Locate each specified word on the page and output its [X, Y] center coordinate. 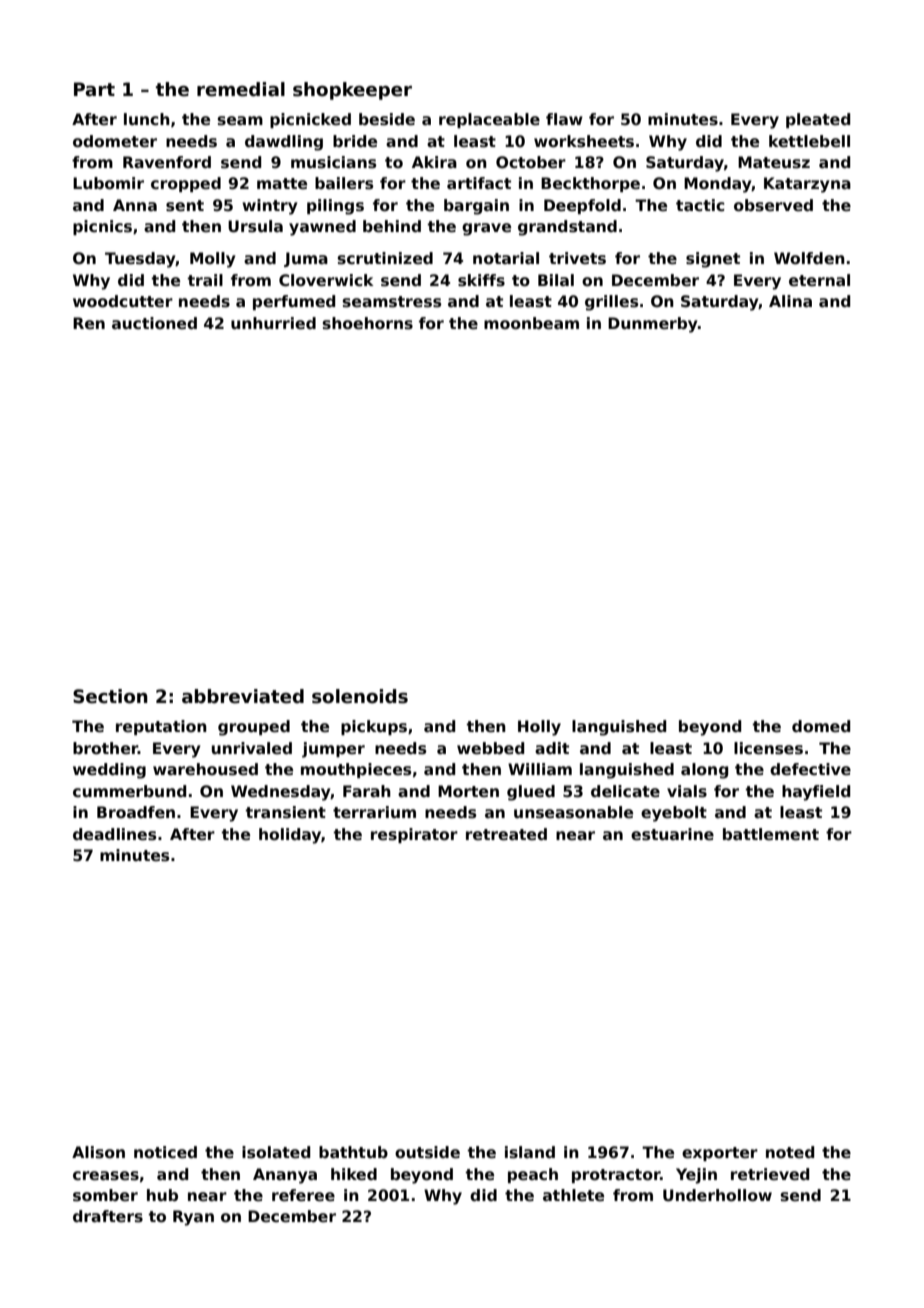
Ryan [193, 1218]
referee [303, 1195]
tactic [700, 205]
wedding [109, 771]
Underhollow [717, 1195]
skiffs [481, 280]
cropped [186, 184]
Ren [89, 323]
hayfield [816, 793]
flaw [564, 119]
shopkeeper [352, 91]
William [540, 769]
